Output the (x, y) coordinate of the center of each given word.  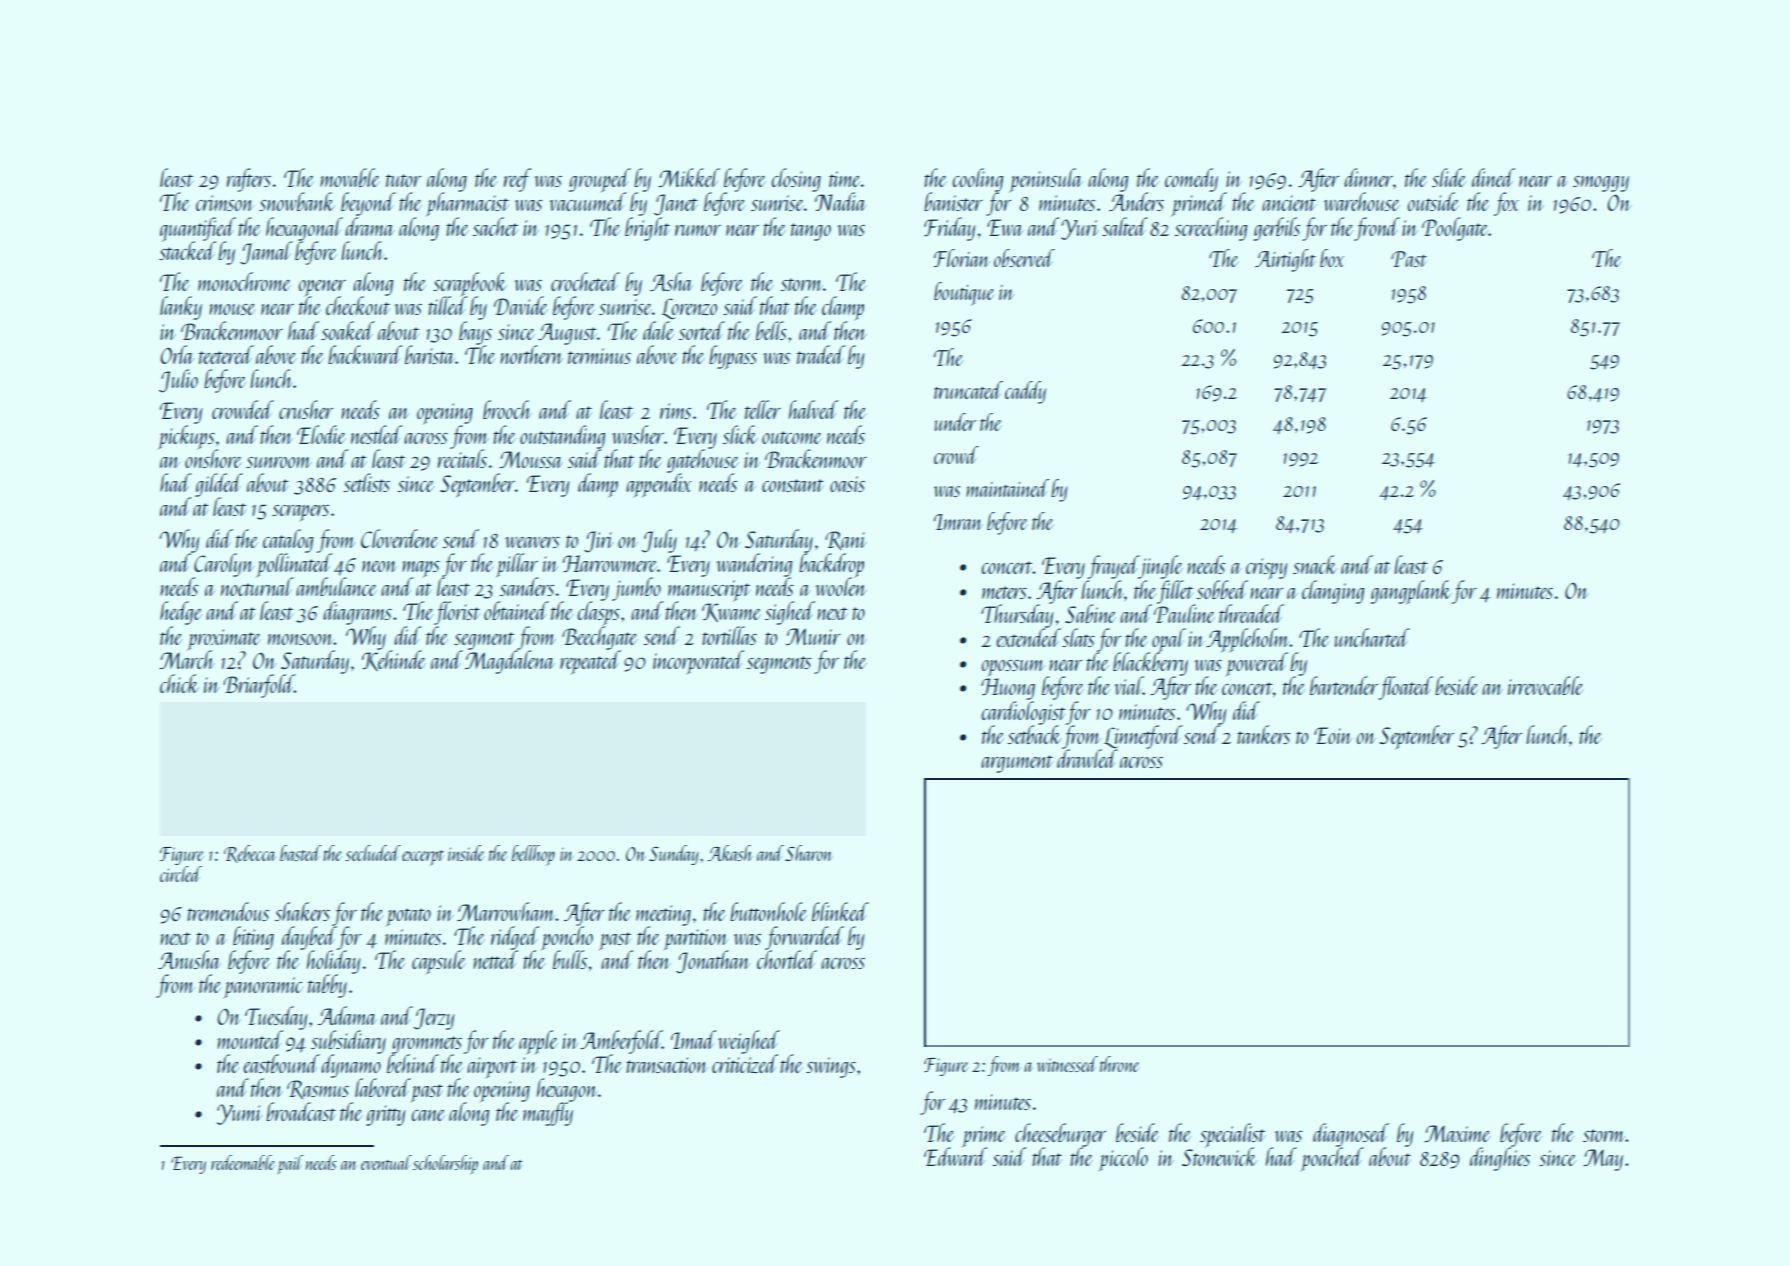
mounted (250, 1039)
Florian (962, 258)
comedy (1191, 180)
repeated (590, 662)
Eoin (1333, 735)
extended (1029, 637)
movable (350, 177)
